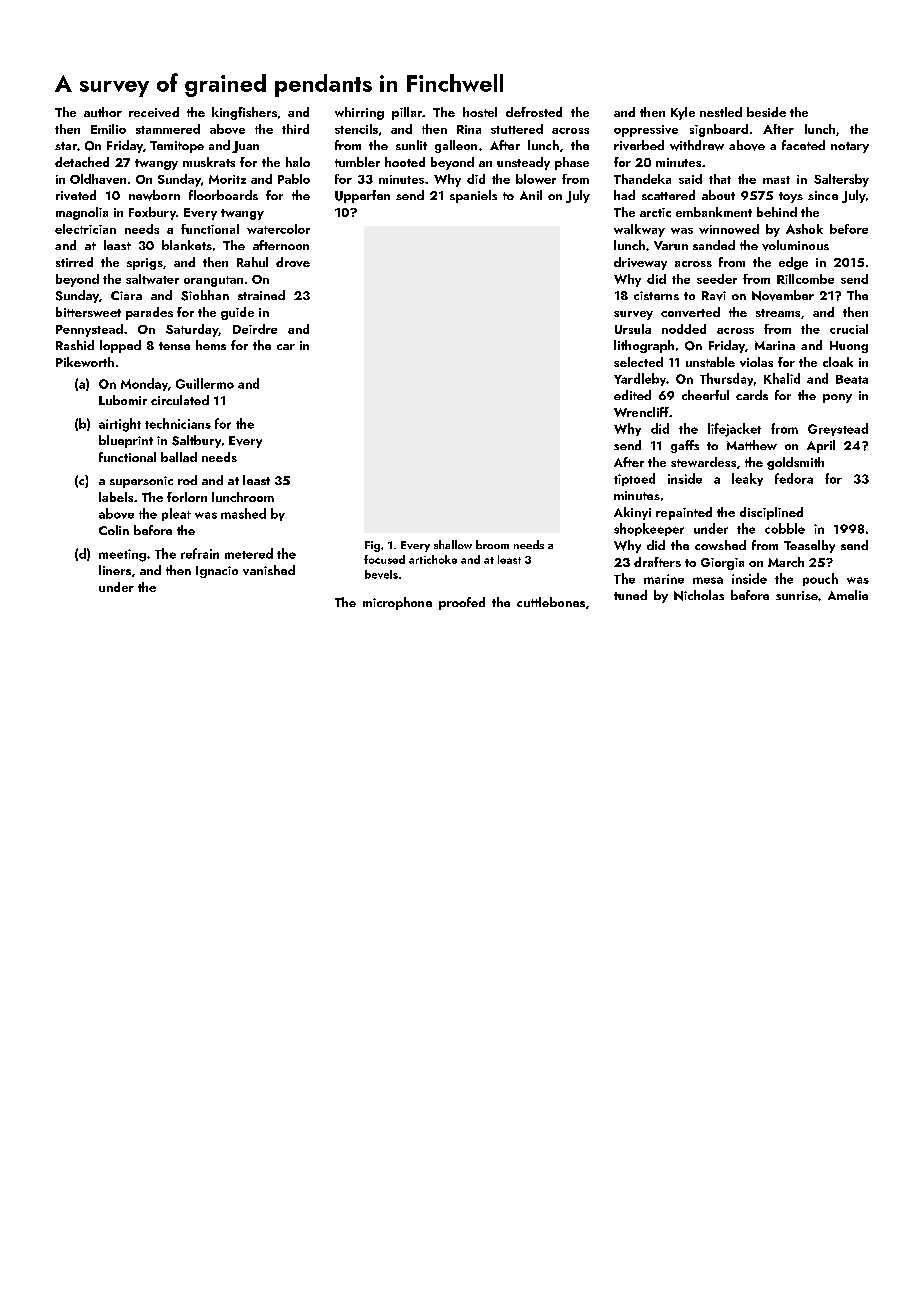 The width and height of the screenshot is (924, 1308). I want to click on Saltbury, so click(196, 441).
